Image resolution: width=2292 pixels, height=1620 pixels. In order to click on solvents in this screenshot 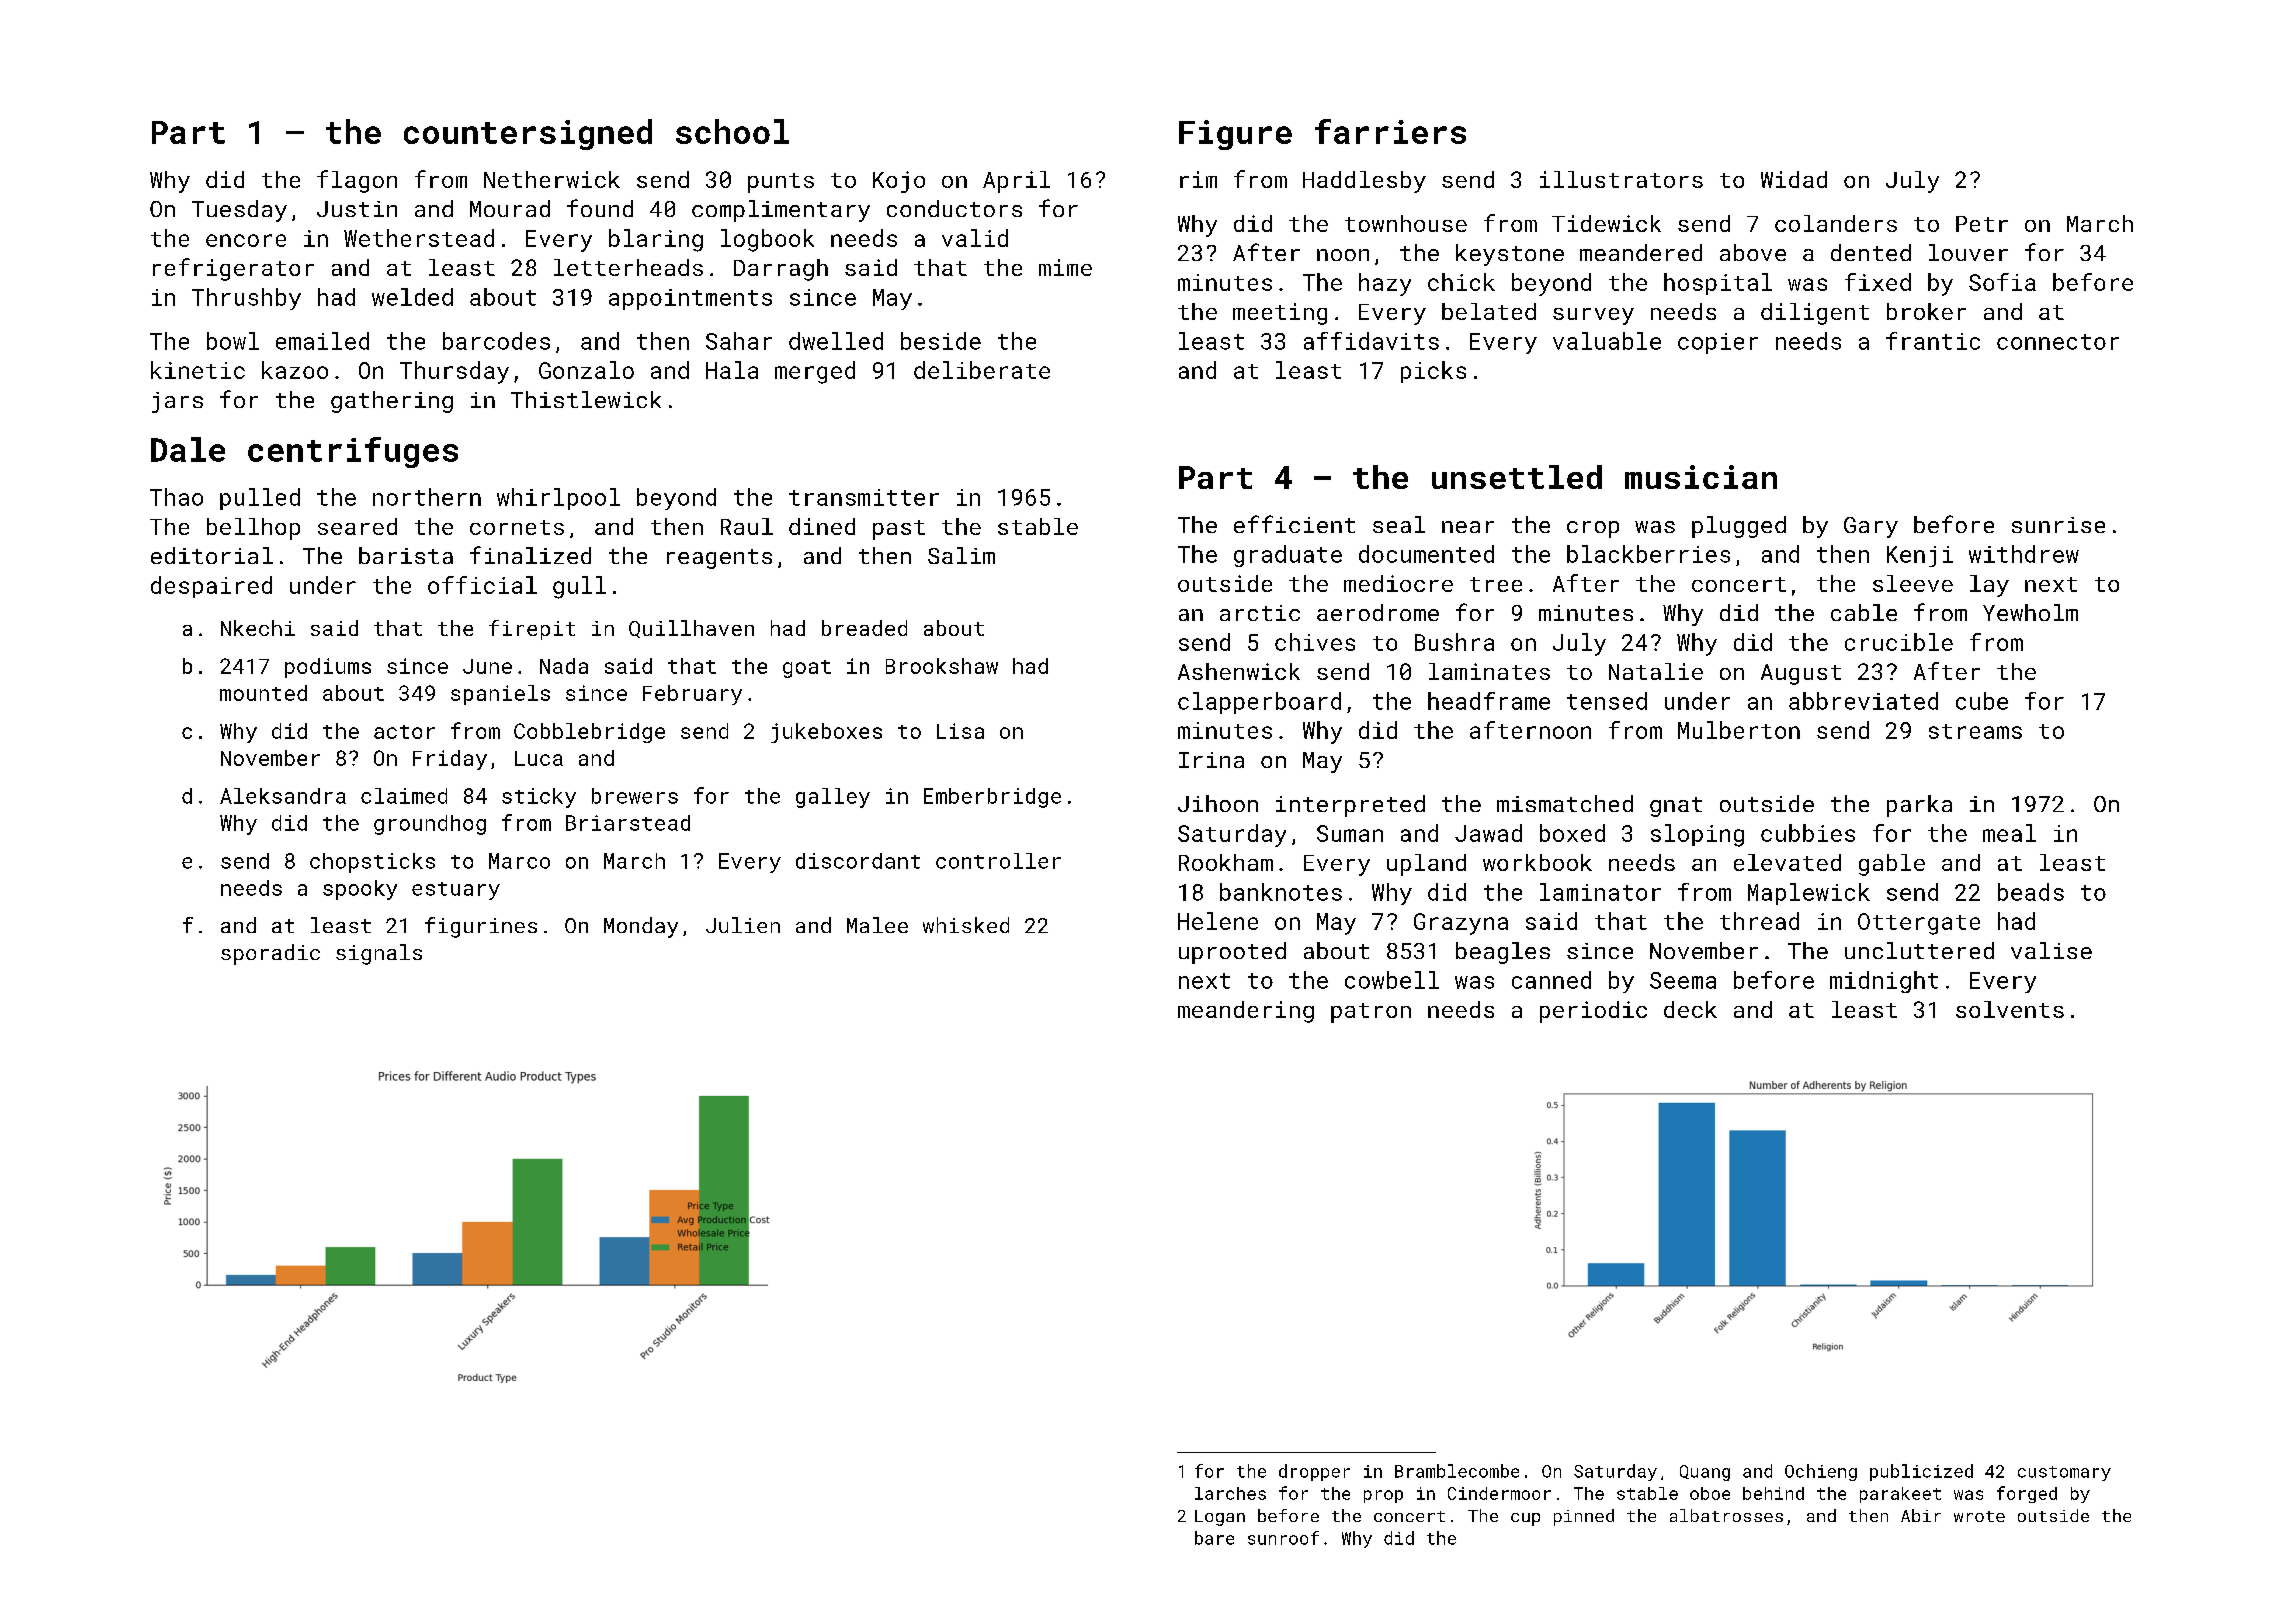, I will do `click(2010, 1009)`.
